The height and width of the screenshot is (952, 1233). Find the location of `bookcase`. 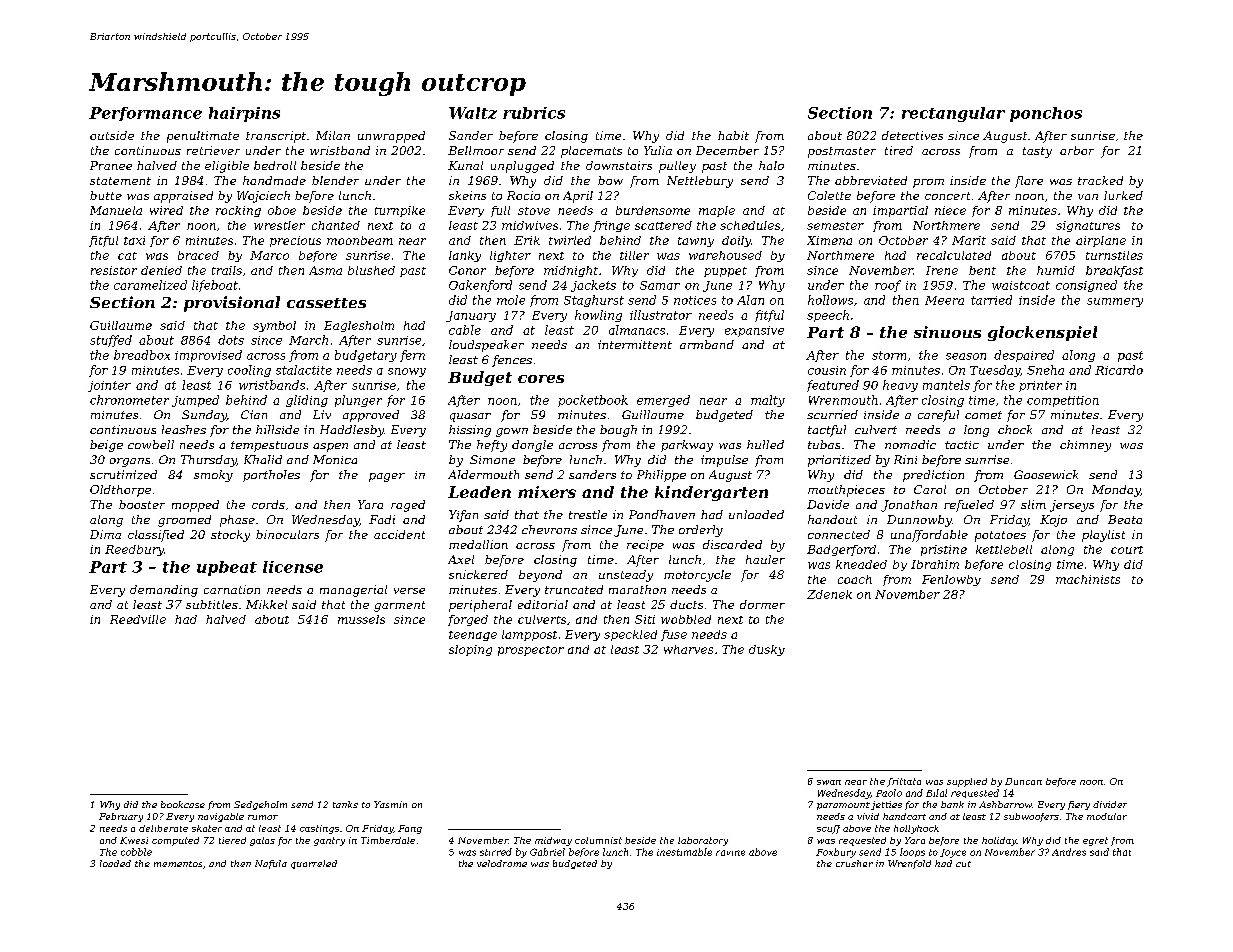

bookcase is located at coordinates (183, 804).
